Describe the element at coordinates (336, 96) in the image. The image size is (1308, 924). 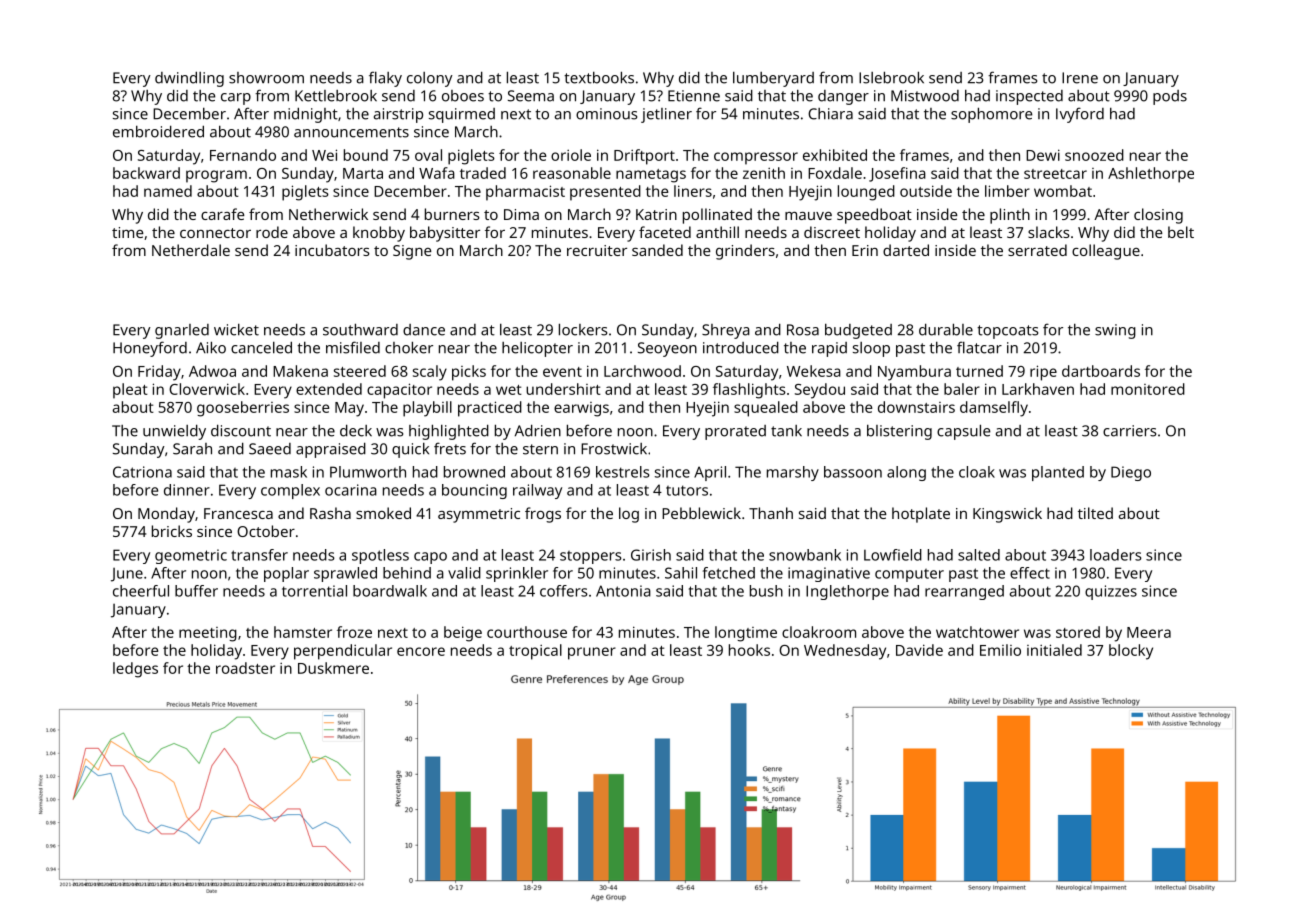
I see `Kettlebrook` at that location.
